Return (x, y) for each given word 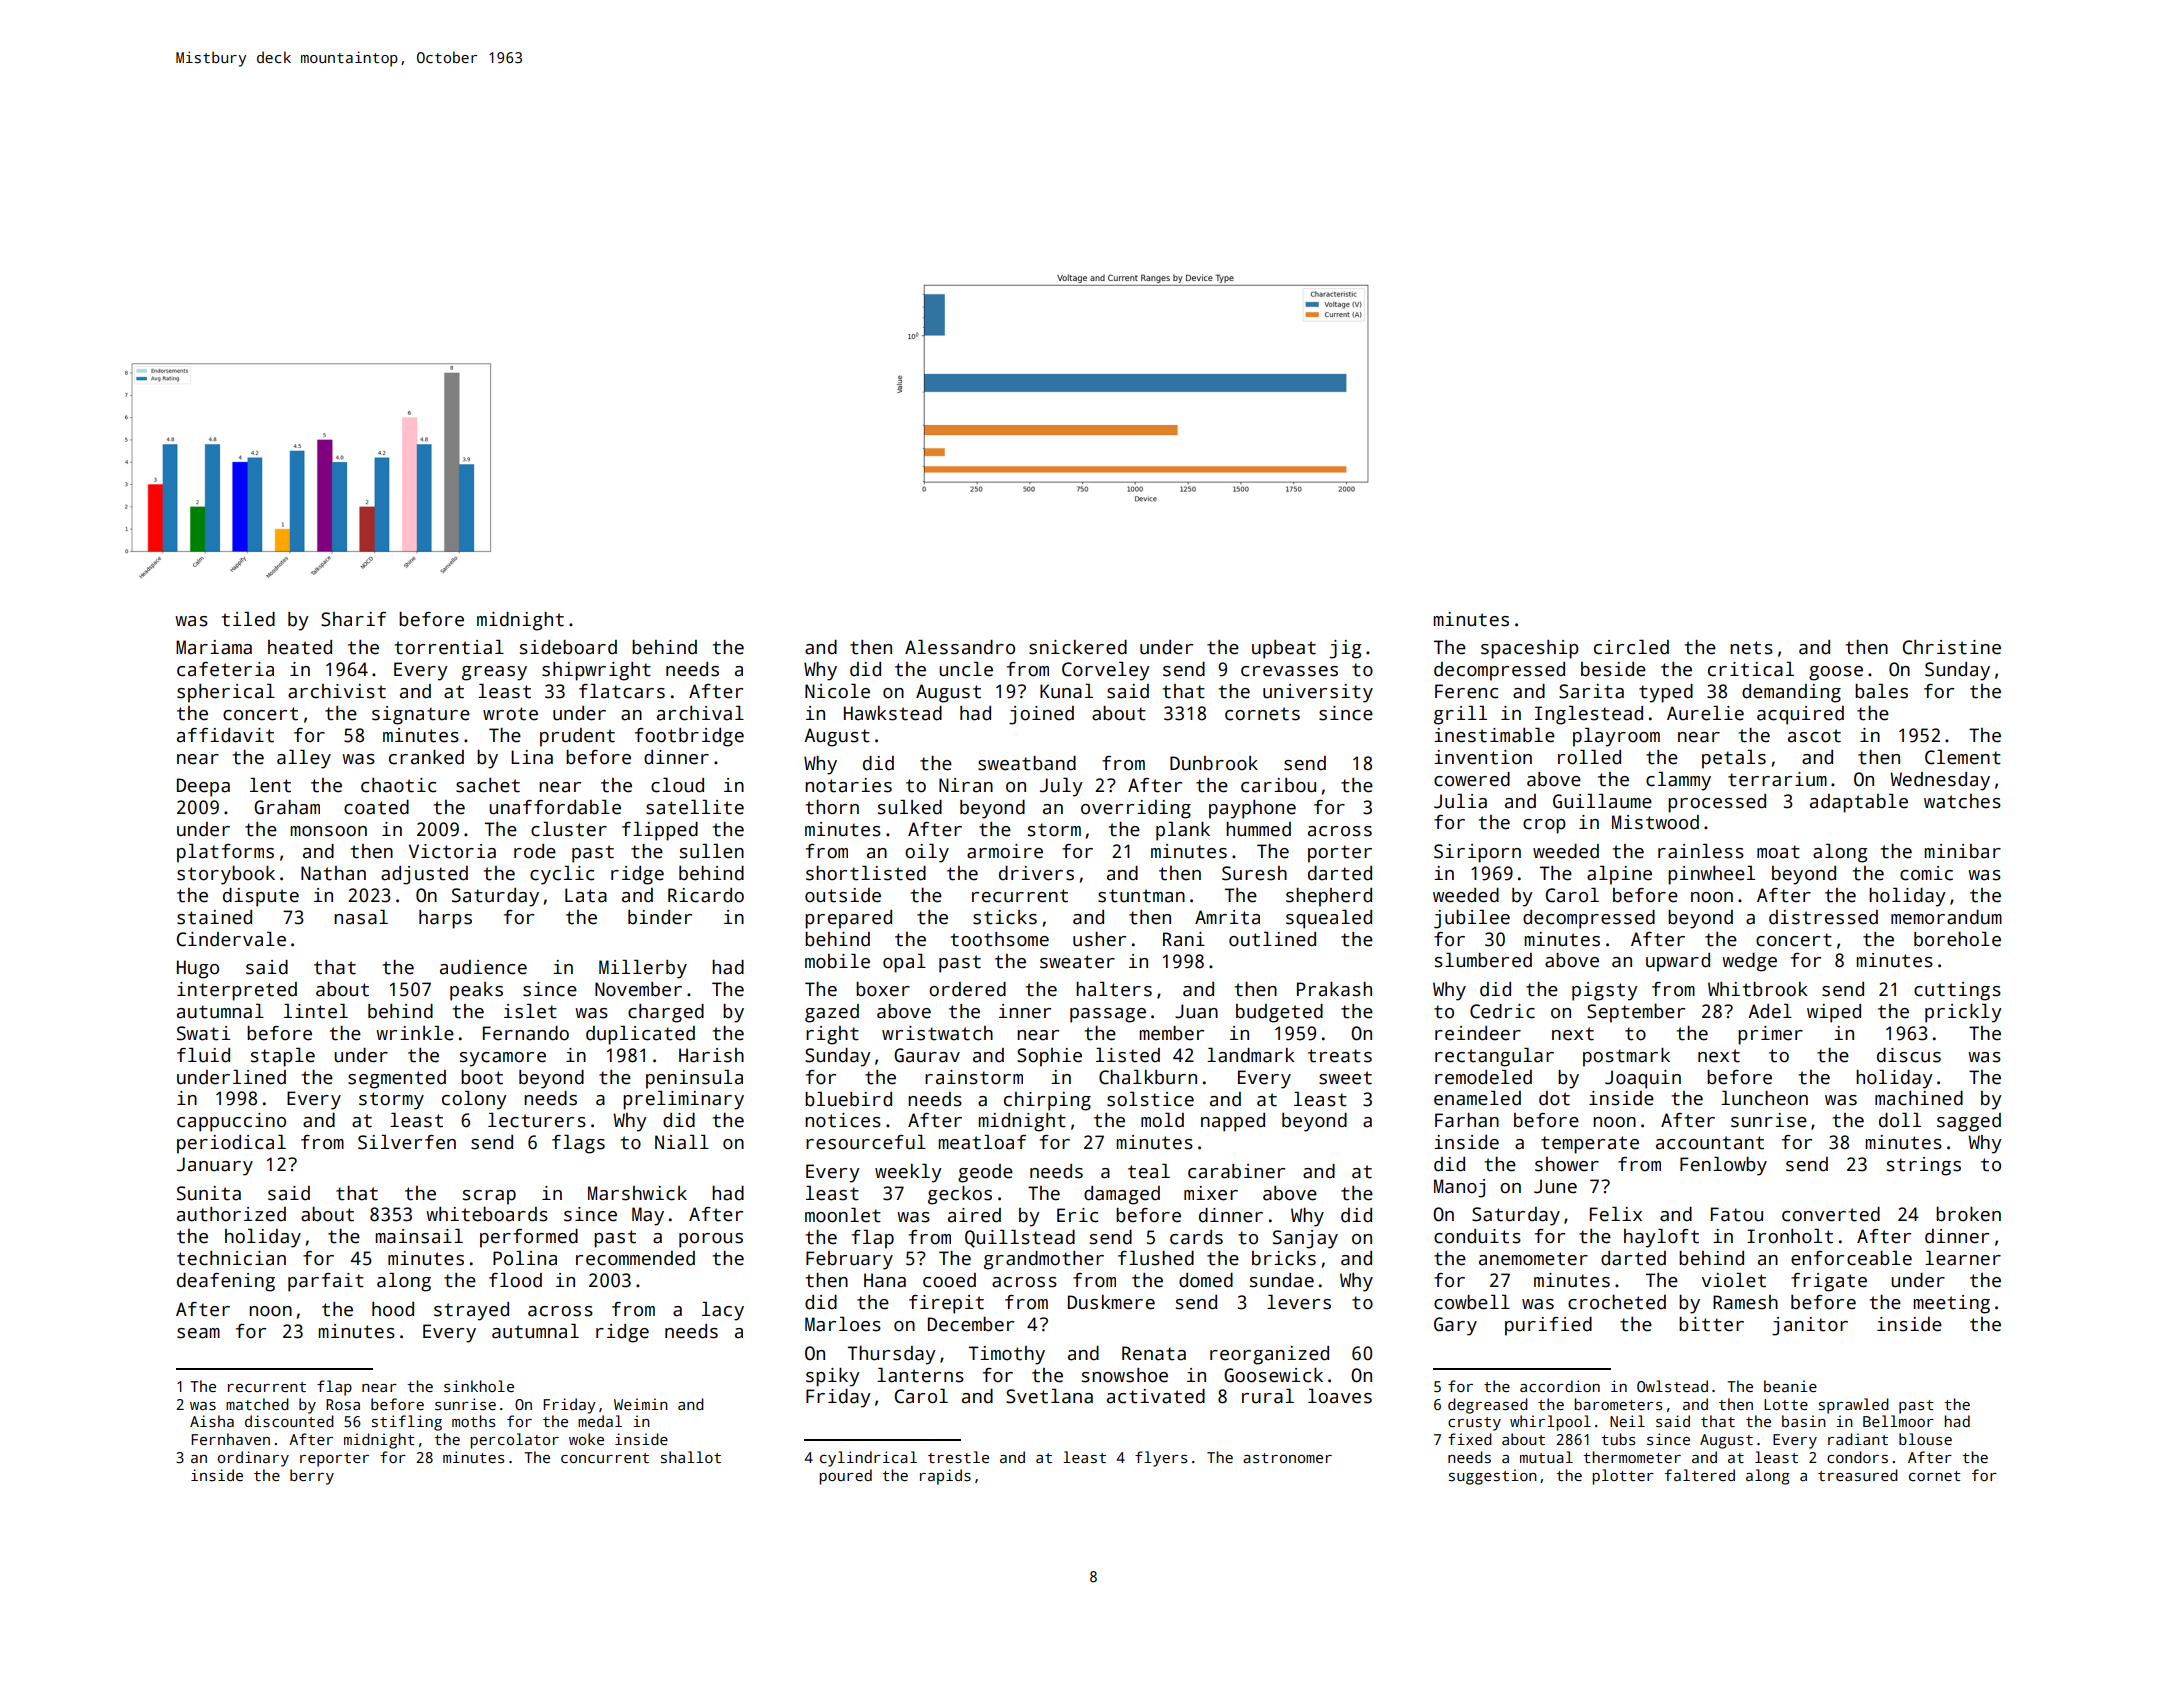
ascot (1814, 736)
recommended (635, 1258)
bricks (1284, 1258)
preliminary (683, 1100)
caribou (1278, 785)
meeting (1951, 1304)
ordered (967, 989)
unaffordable (555, 807)
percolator (514, 1441)
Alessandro (960, 647)
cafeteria (225, 669)
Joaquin (1643, 1079)
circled (1631, 647)
